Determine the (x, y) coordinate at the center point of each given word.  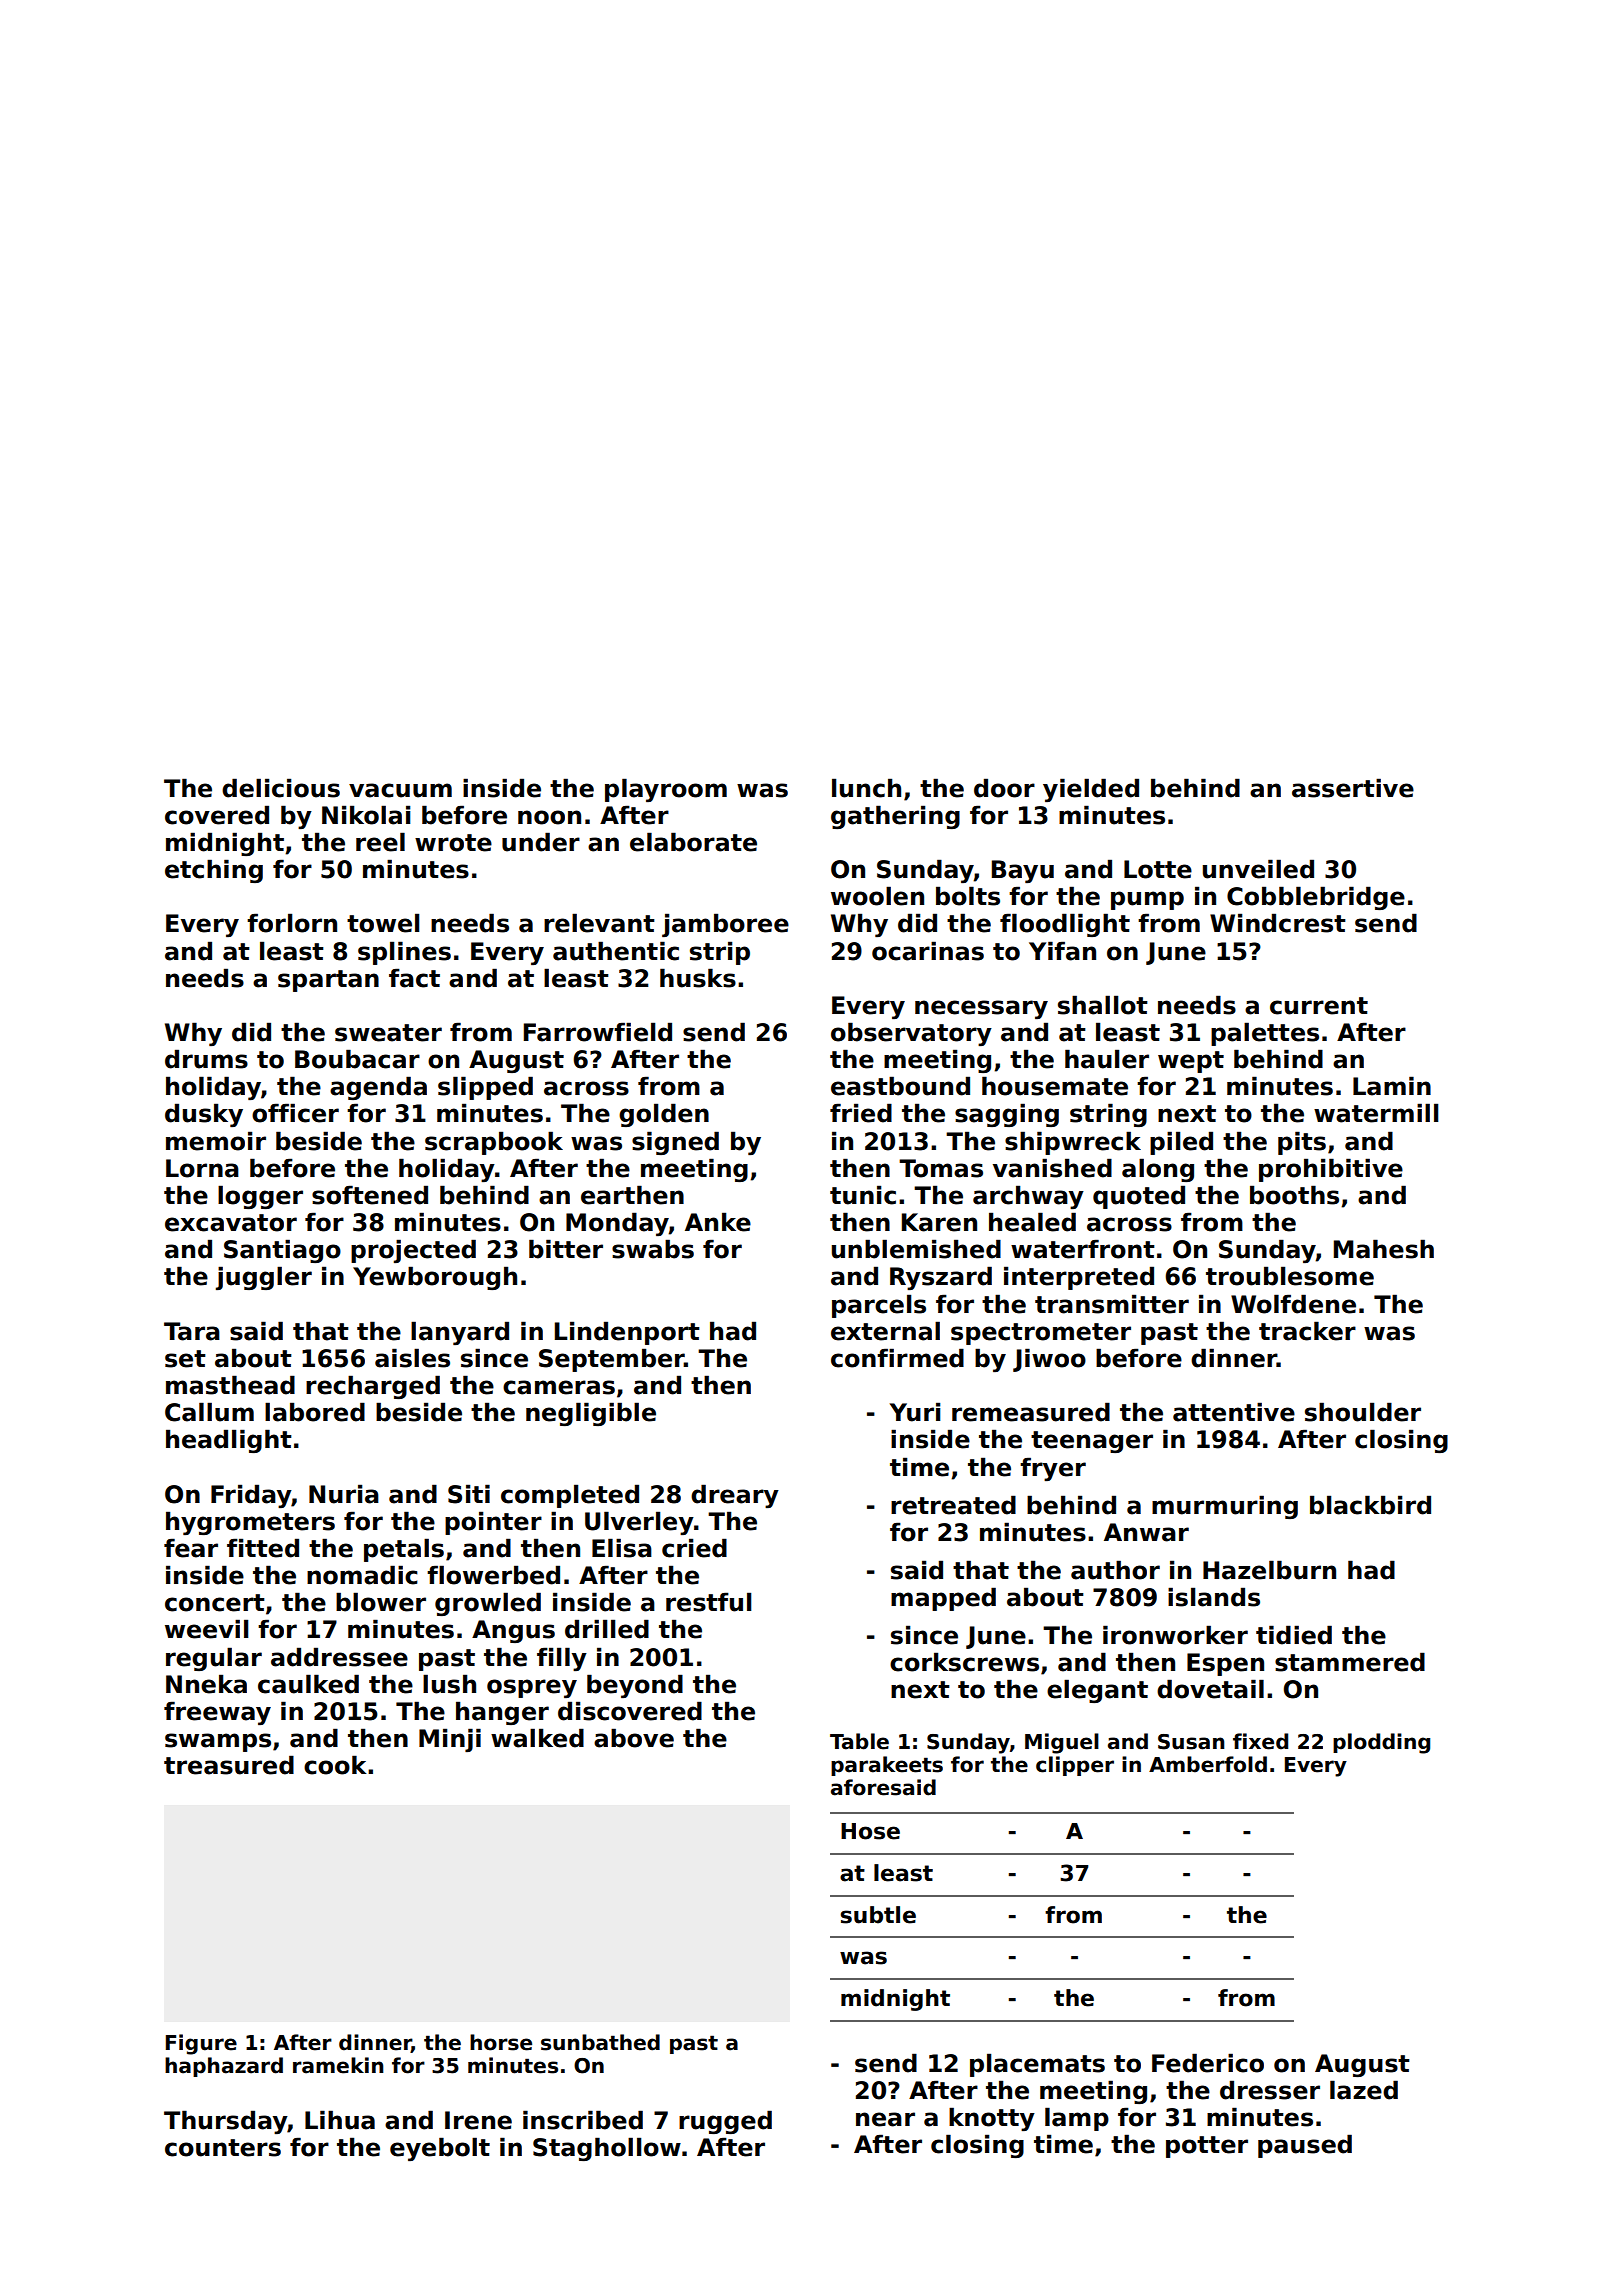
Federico (1208, 2063)
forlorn (292, 923)
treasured (229, 1765)
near (885, 2119)
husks (698, 978)
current (1319, 1006)
